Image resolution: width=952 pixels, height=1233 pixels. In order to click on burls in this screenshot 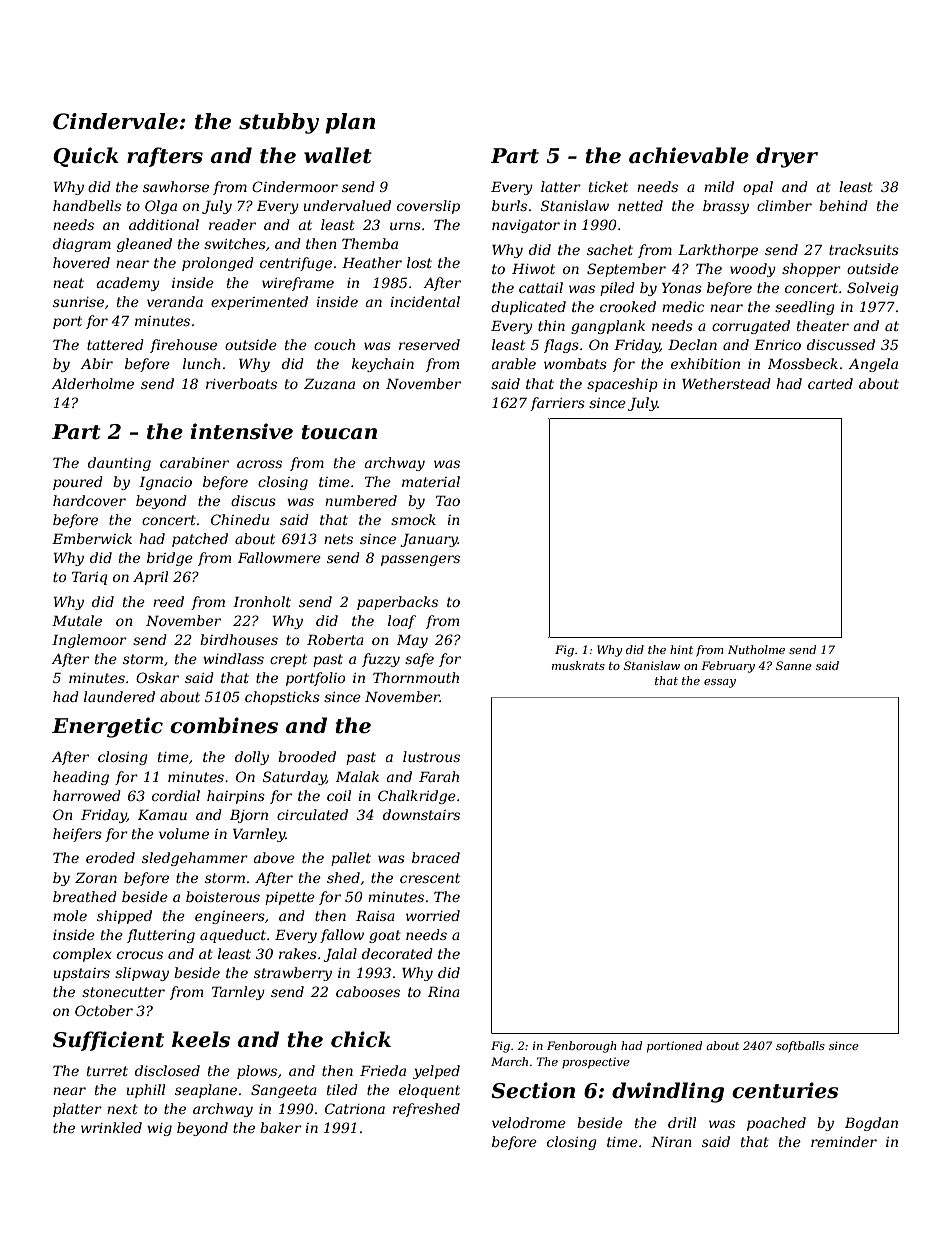, I will do `click(509, 205)`.
